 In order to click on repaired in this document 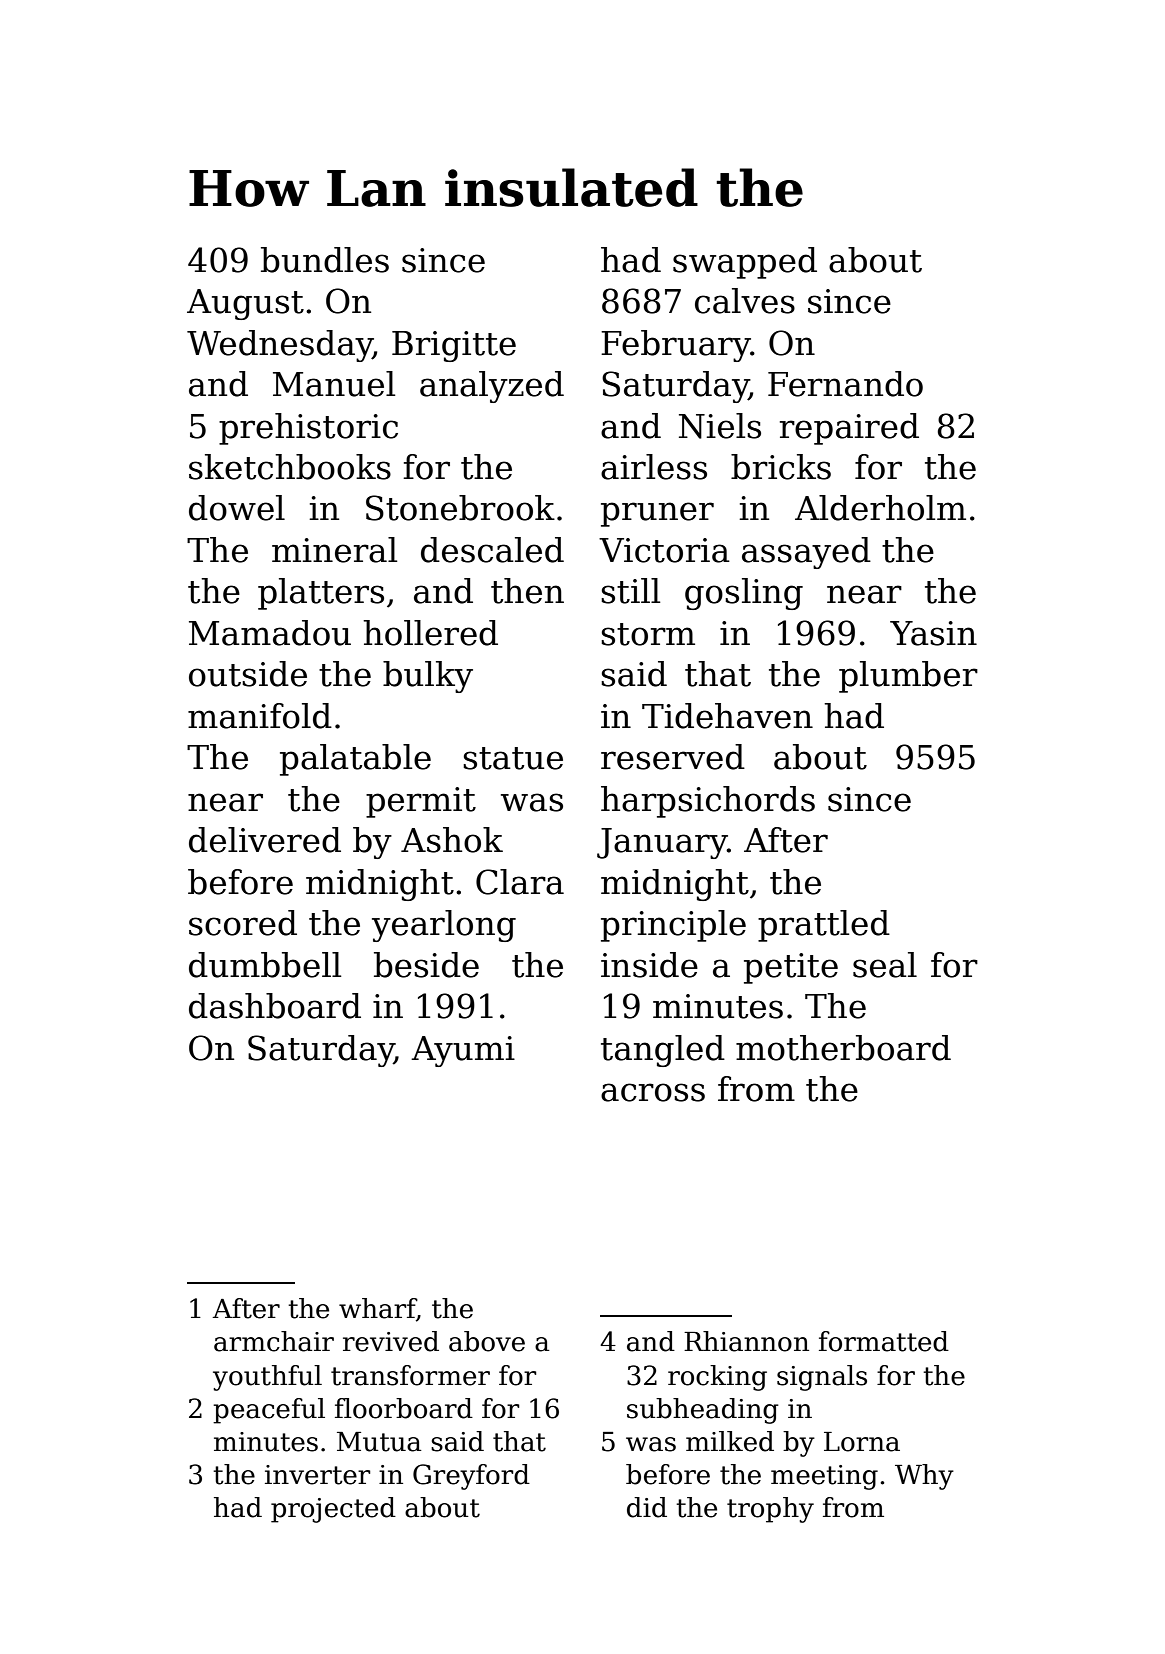, I will do `click(849, 429)`.
